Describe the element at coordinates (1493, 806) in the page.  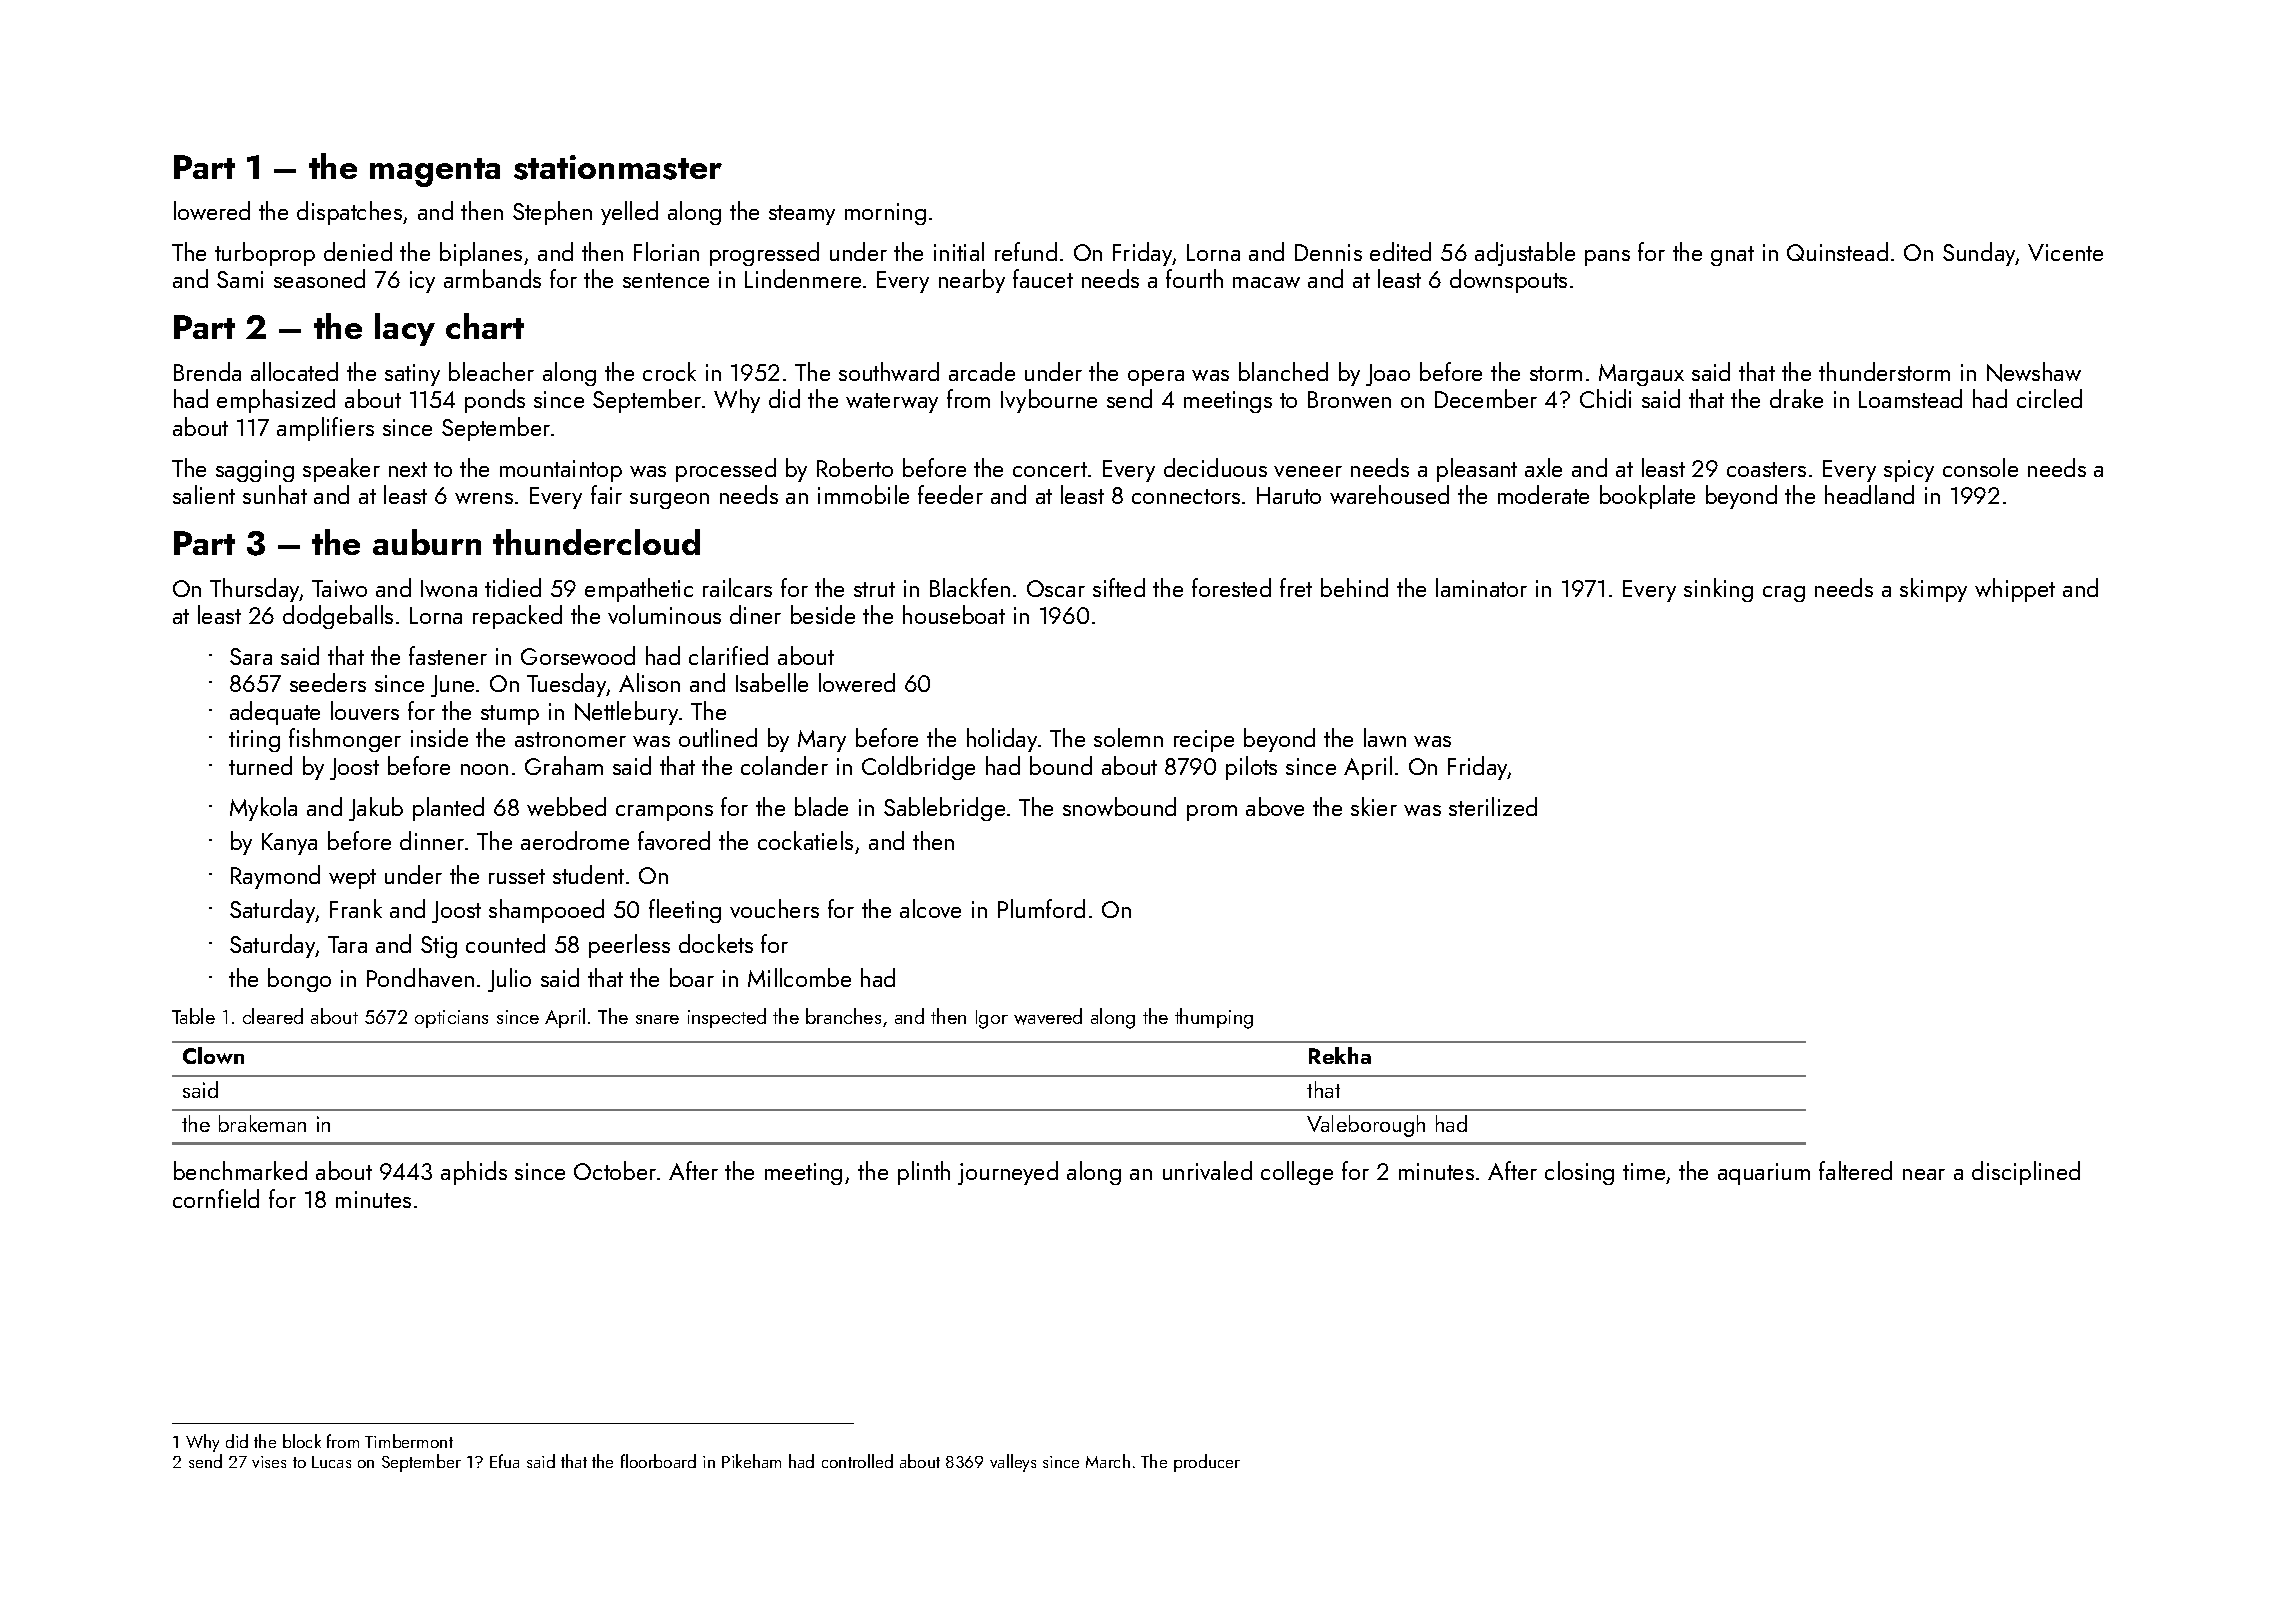
I see `sterilized` at that location.
